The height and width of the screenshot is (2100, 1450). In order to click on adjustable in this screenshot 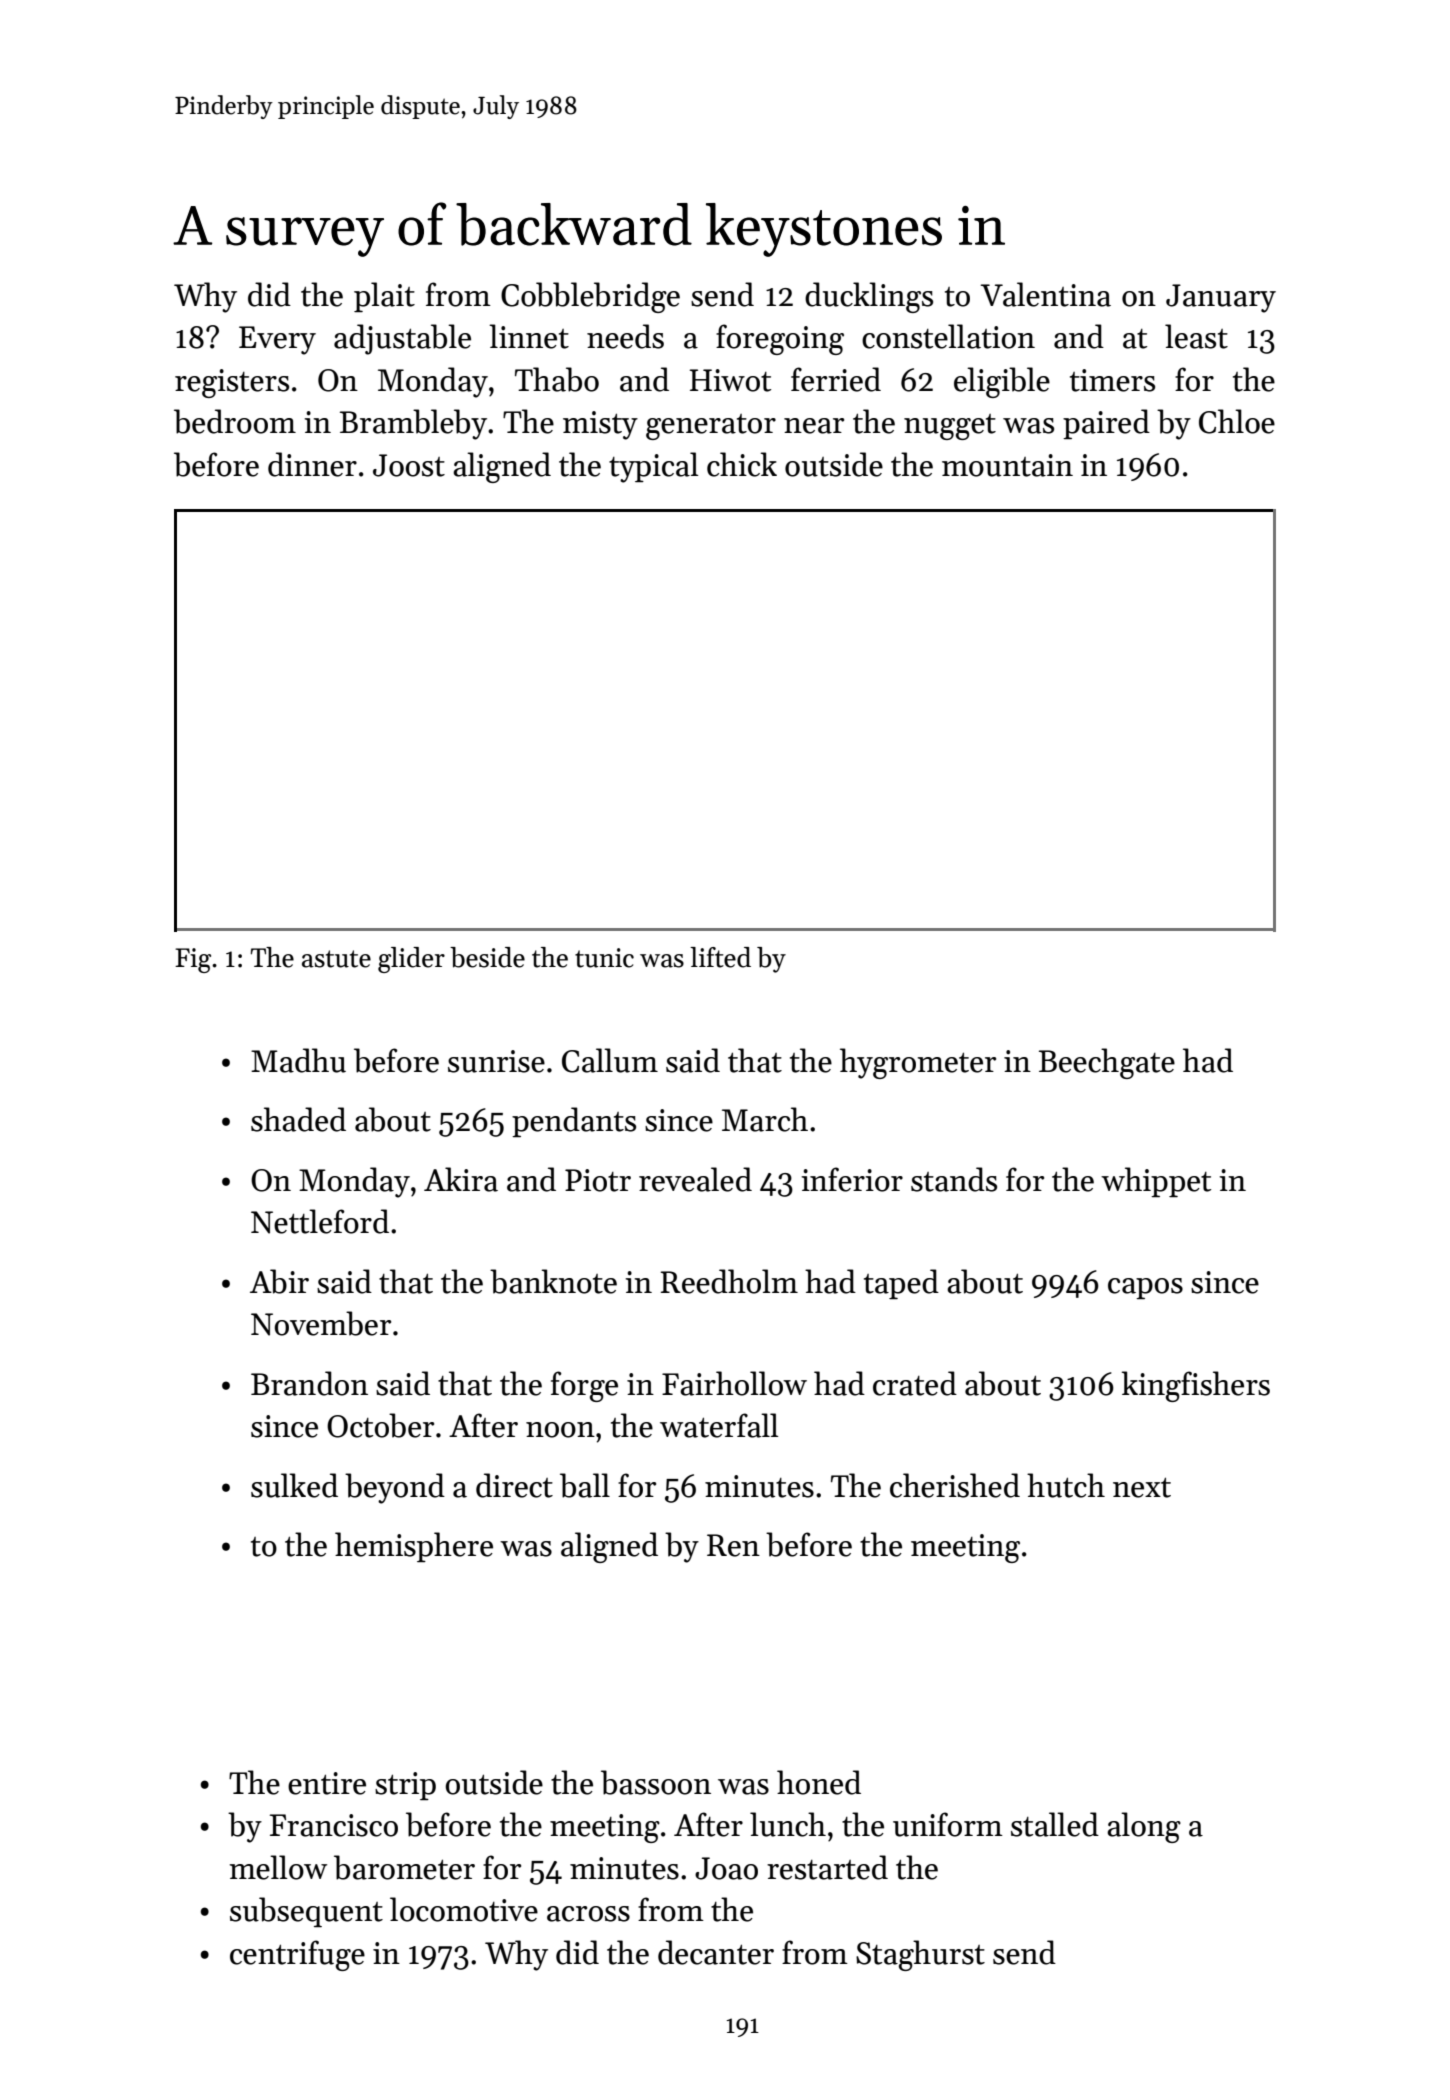, I will do `click(402, 339)`.
